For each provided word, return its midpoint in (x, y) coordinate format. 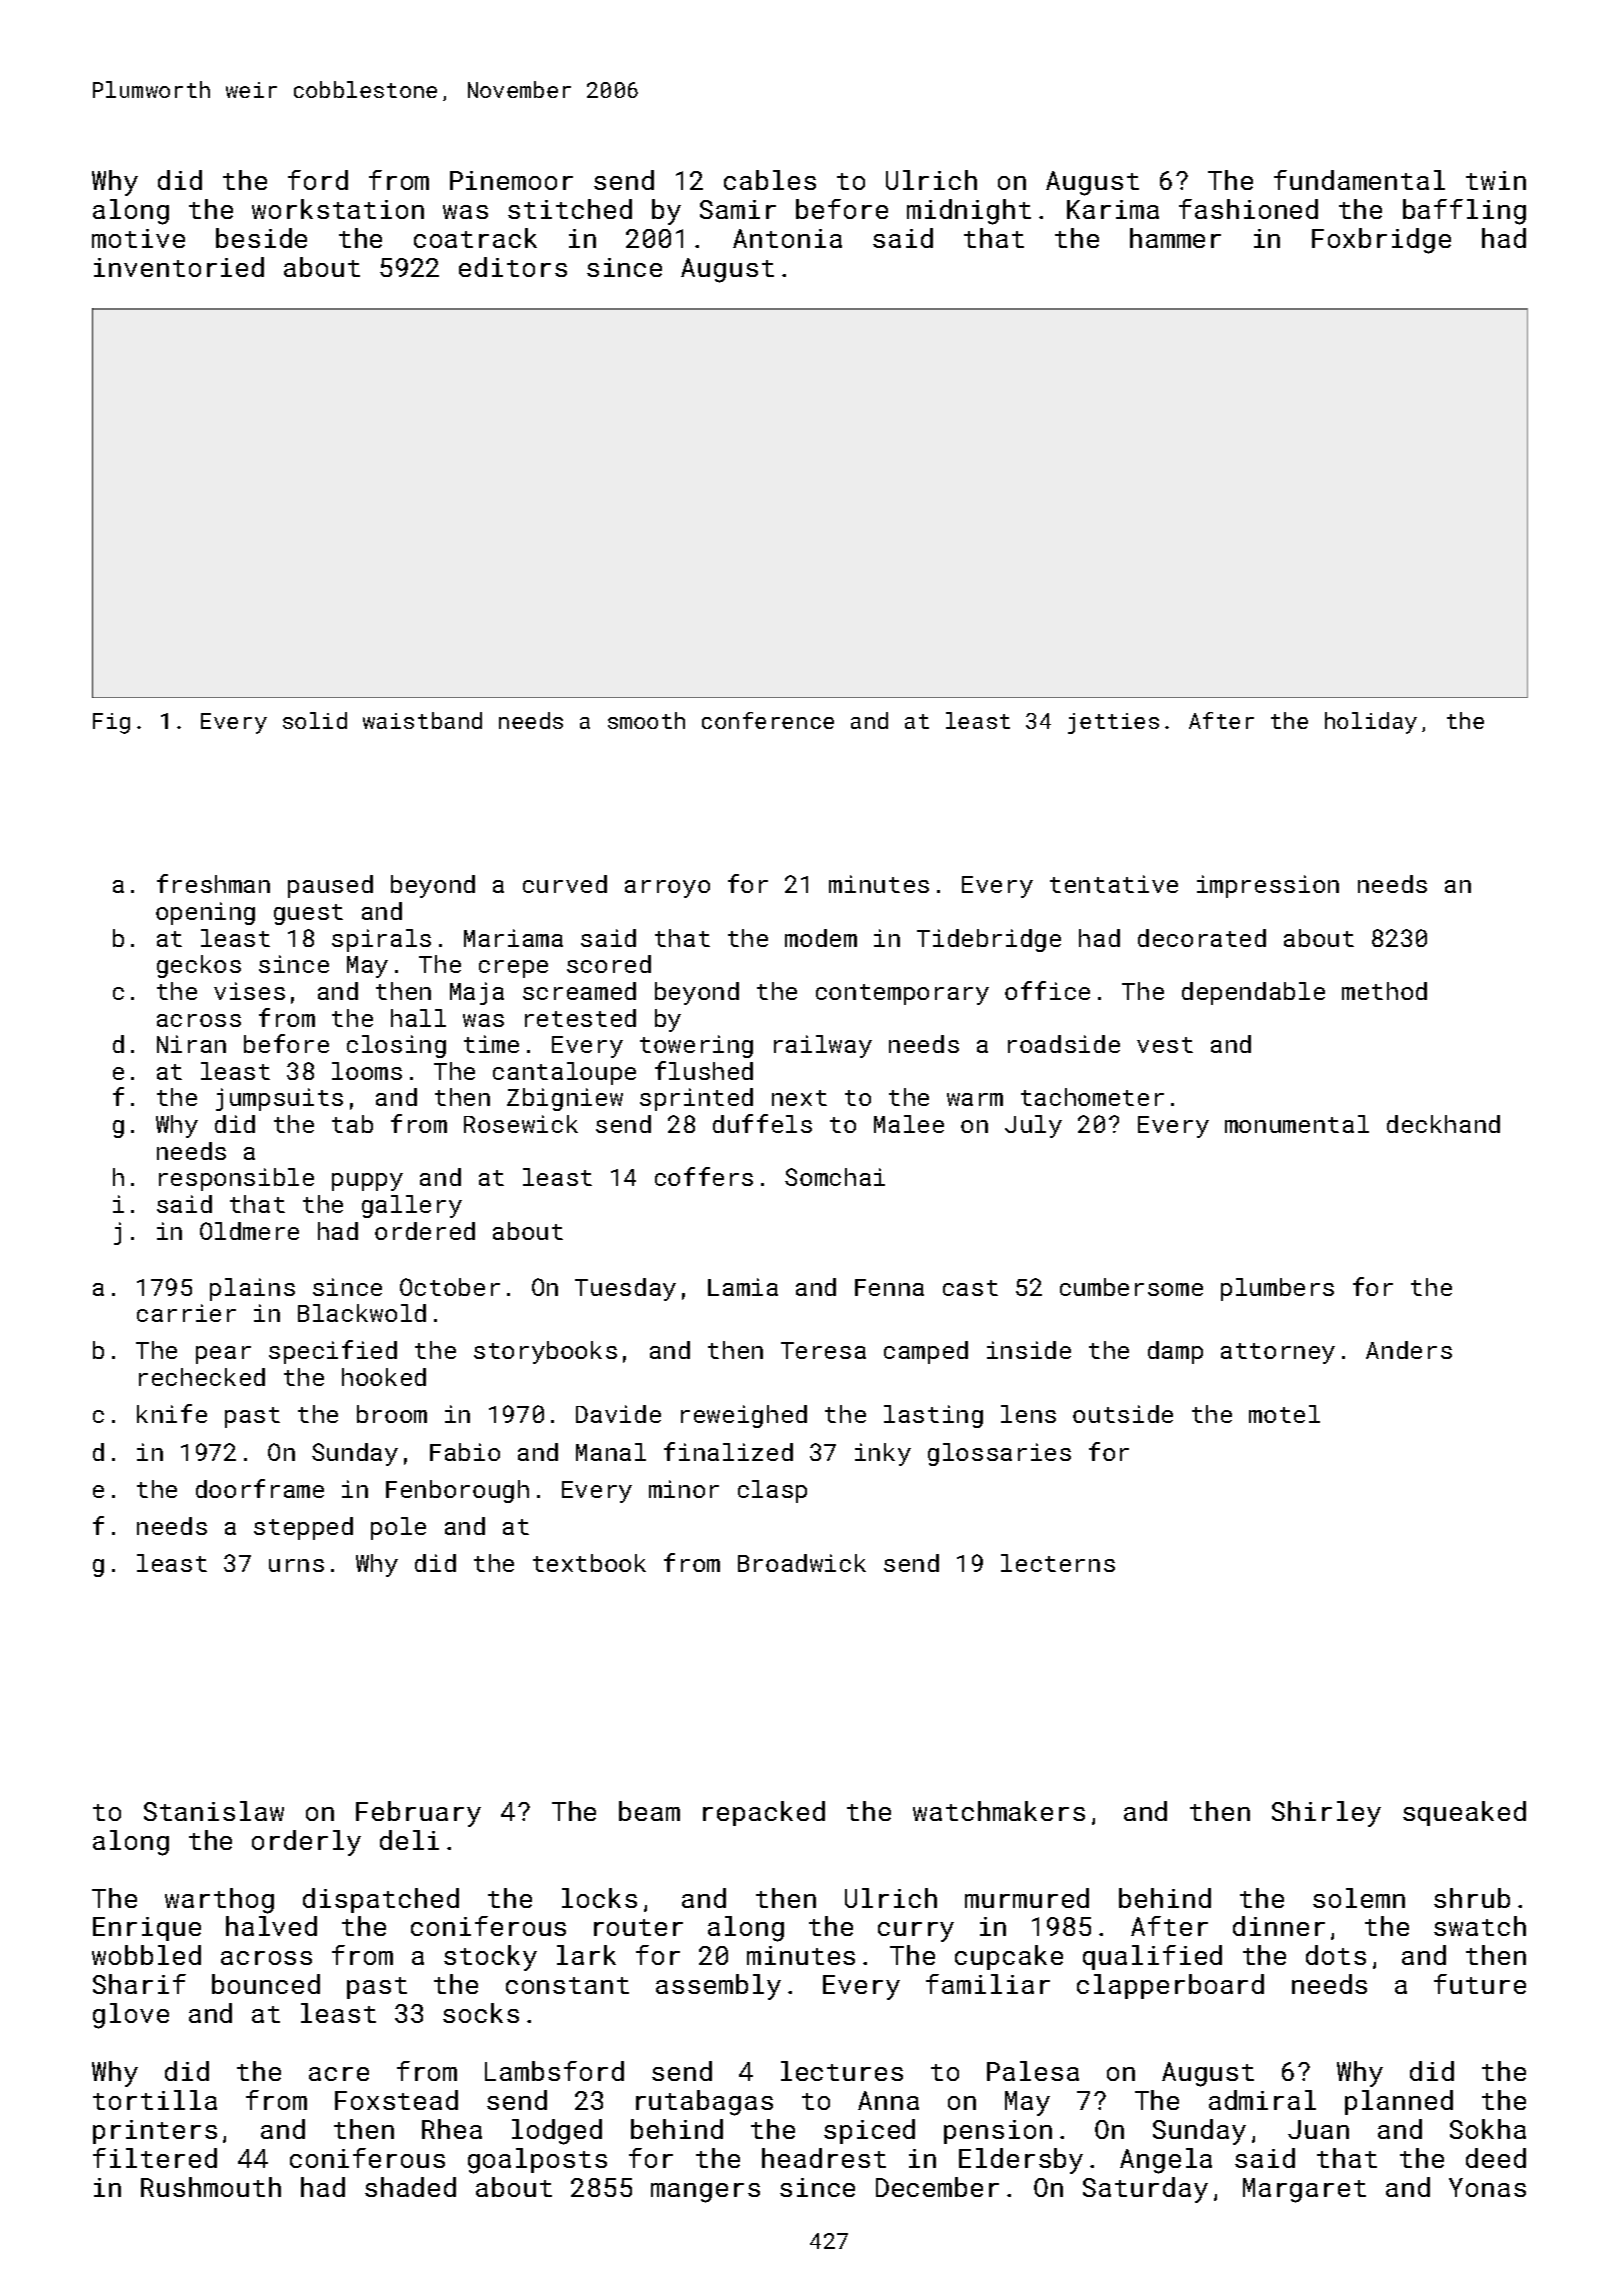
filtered (155, 2158)
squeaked (1464, 1813)
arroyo (667, 889)
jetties (1113, 723)
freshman (213, 883)
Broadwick (802, 1563)
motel (1284, 1414)
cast (970, 1288)
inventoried (179, 267)
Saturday (1145, 2190)
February (418, 1814)
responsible (236, 1179)
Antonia (787, 238)
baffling (1464, 212)
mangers (705, 2193)
